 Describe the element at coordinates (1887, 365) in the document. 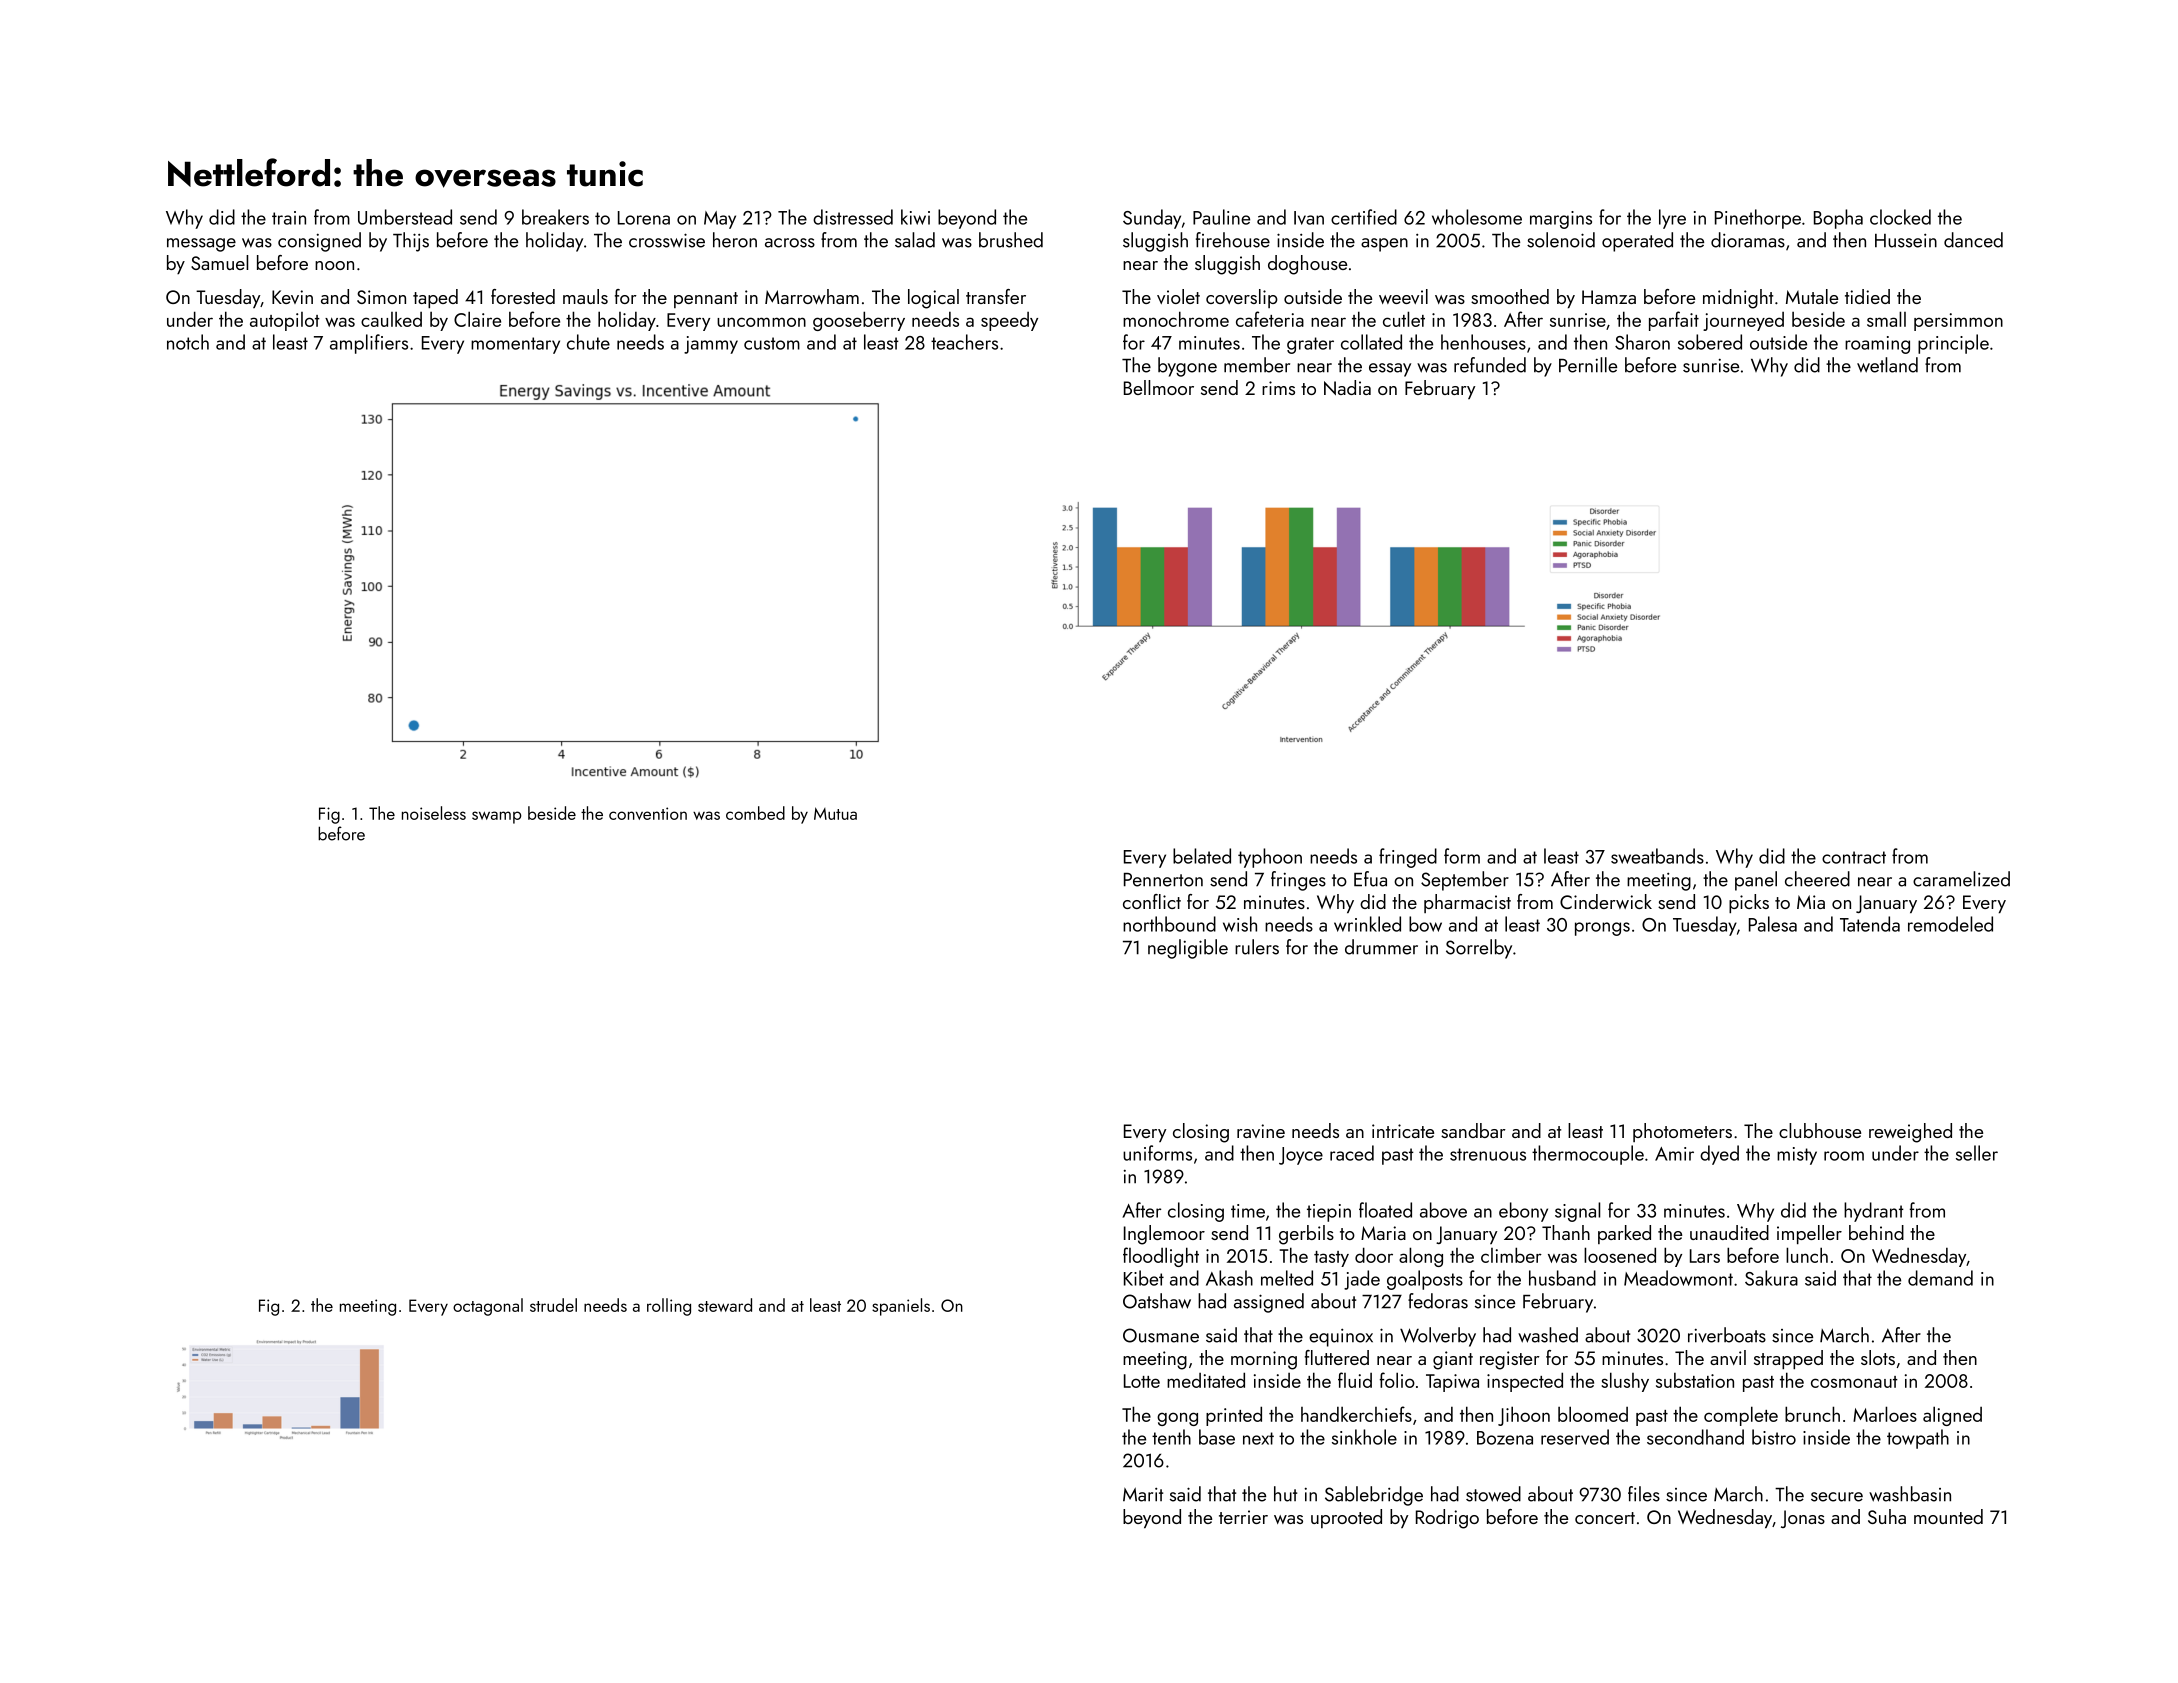

I see `wetland` at that location.
